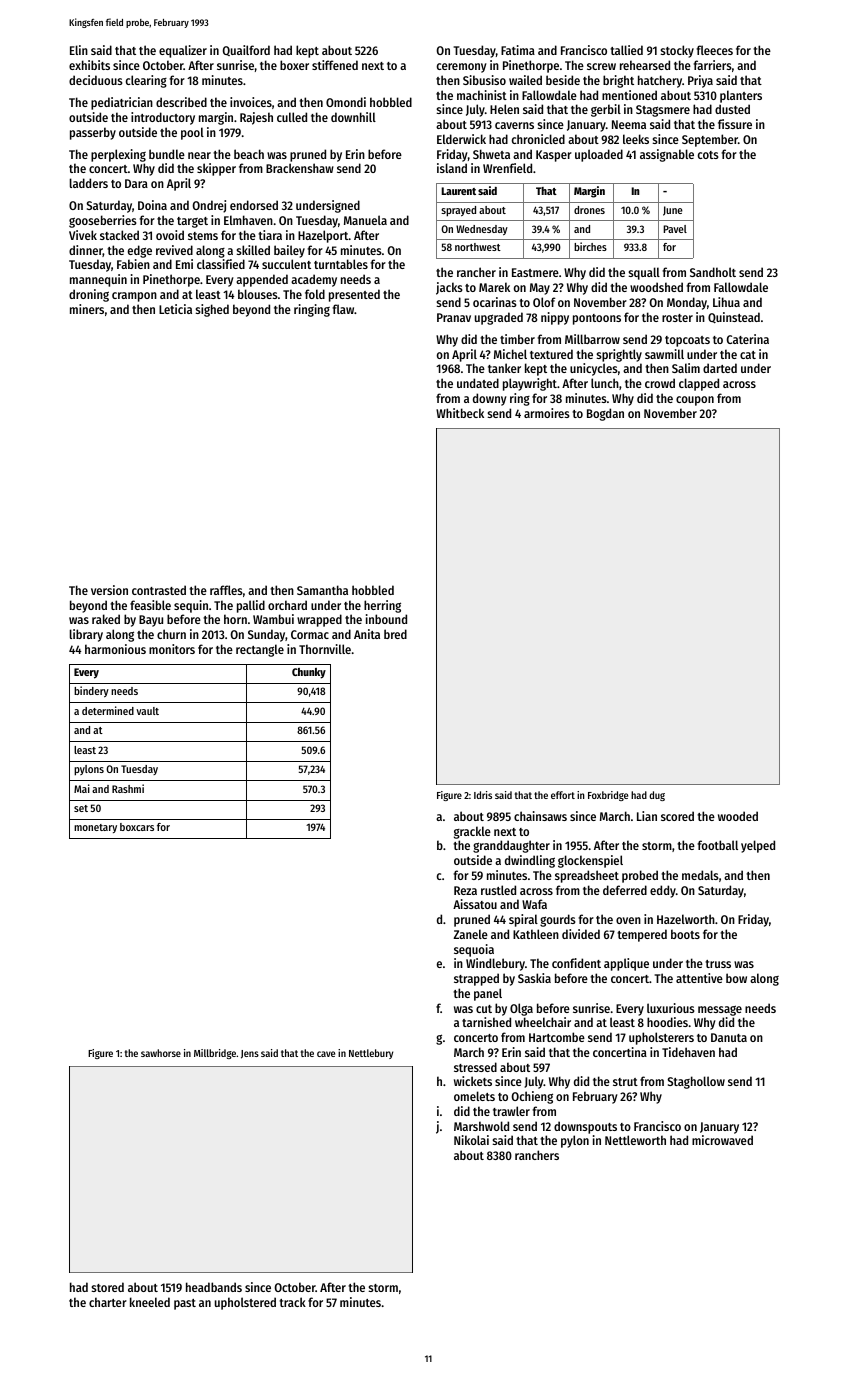 Image resolution: width=849 pixels, height=1400 pixels. What do you see at coordinates (371, 1054) in the screenshot?
I see `Nettlebury` at bounding box center [371, 1054].
